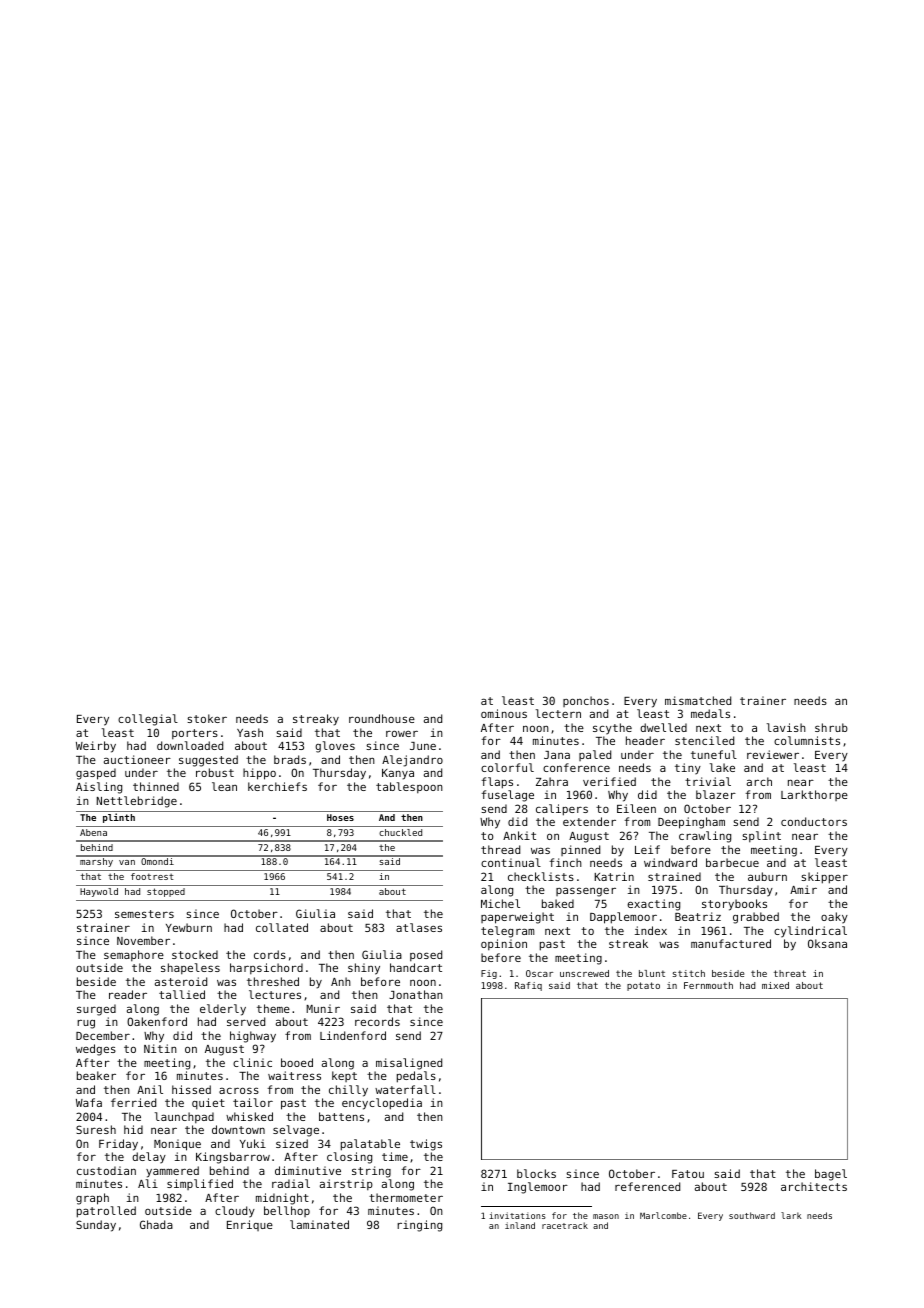 Image resolution: width=924 pixels, height=1308 pixels. What do you see at coordinates (416, 994) in the image?
I see `Jonathan` at bounding box center [416, 994].
